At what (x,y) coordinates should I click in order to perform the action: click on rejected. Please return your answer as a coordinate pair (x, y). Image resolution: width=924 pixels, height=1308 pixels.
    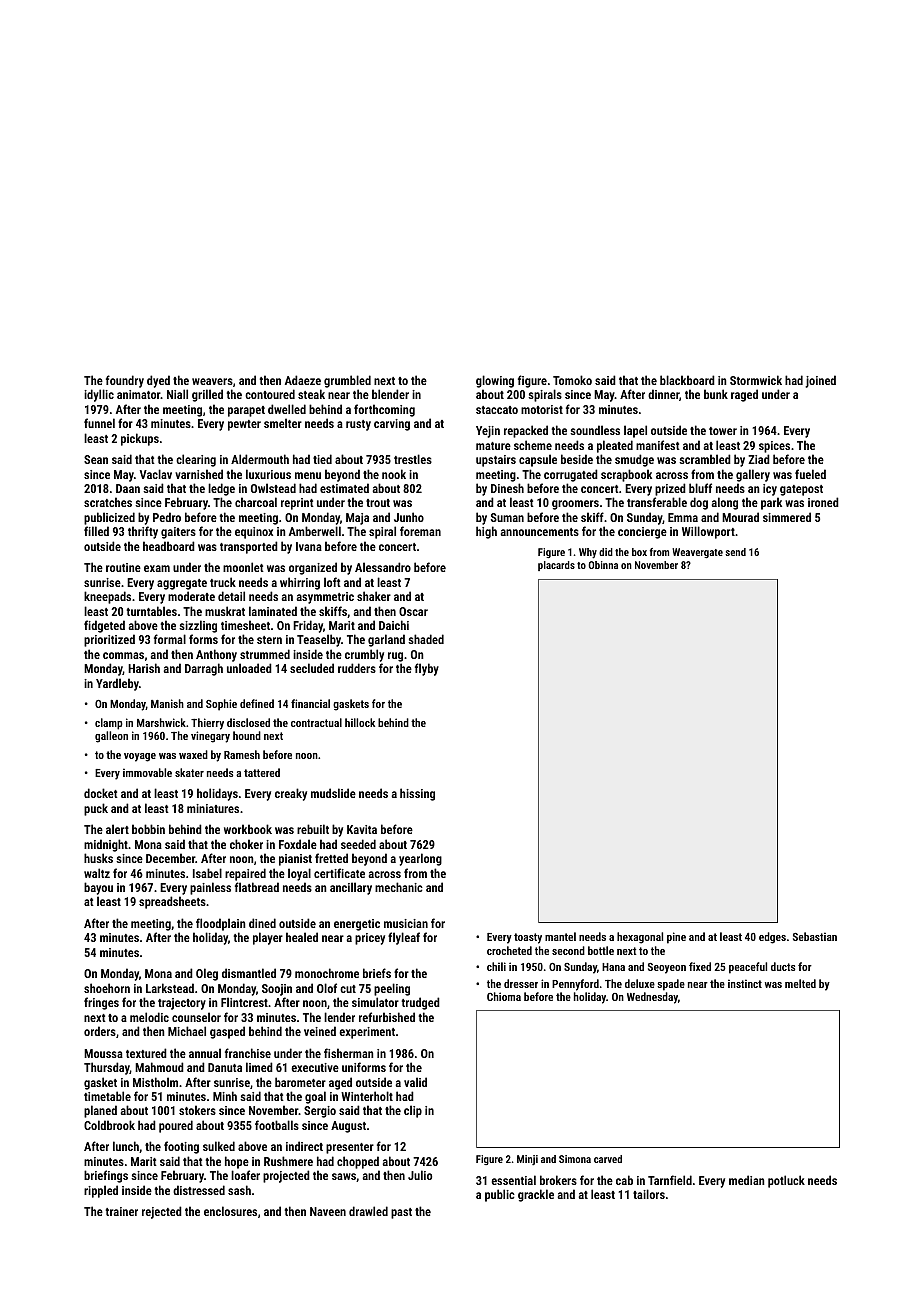
    Looking at the image, I should click on (162, 1212).
